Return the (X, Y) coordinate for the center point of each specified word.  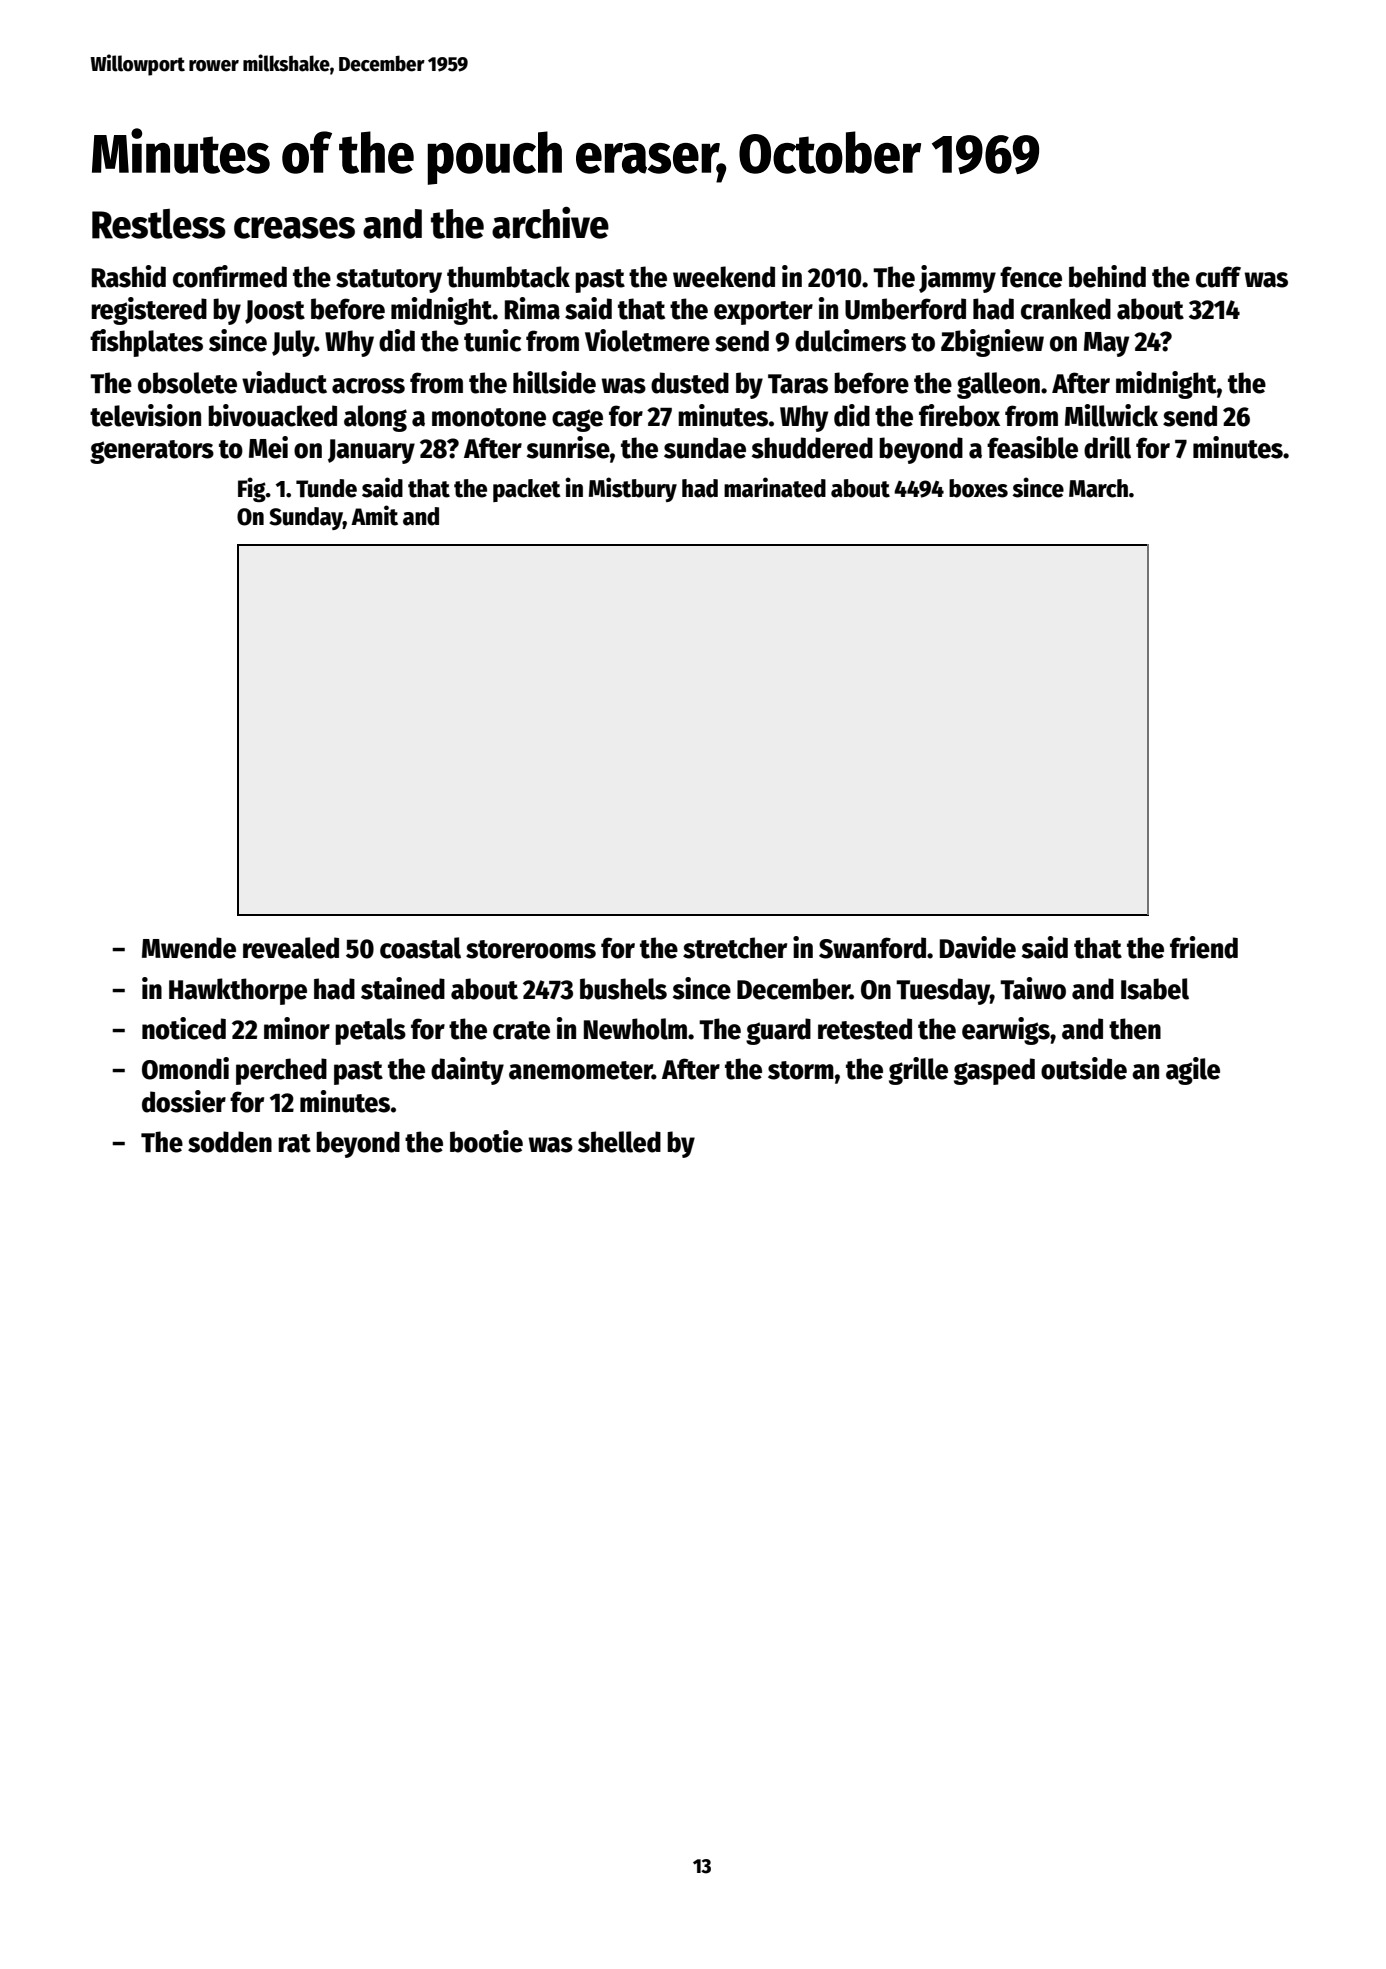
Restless (159, 224)
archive (550, 223)
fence (1031, 277)
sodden (230, 1142)
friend (1204, 947)
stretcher (735, 948)
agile (1193, 1071)
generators (152, 452)
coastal (420, 948)
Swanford (872, 948)
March (1098, 488)
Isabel (1155, 989)
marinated (775, 487)
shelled (619, 1142)
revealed (291, 948)
